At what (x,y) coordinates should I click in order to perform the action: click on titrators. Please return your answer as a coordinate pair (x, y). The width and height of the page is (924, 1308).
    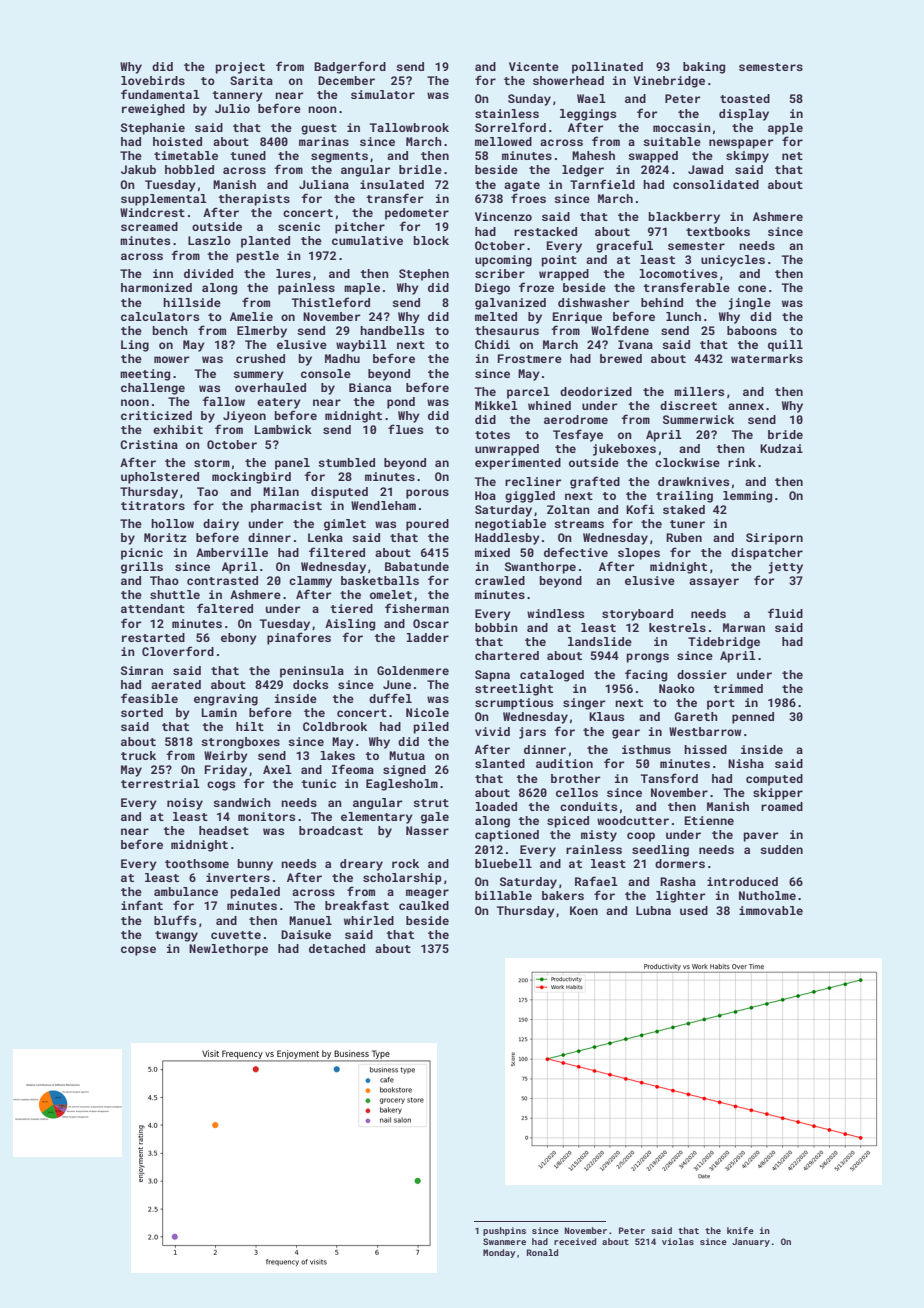
    Looking at the image, I should click on (153, 505).
